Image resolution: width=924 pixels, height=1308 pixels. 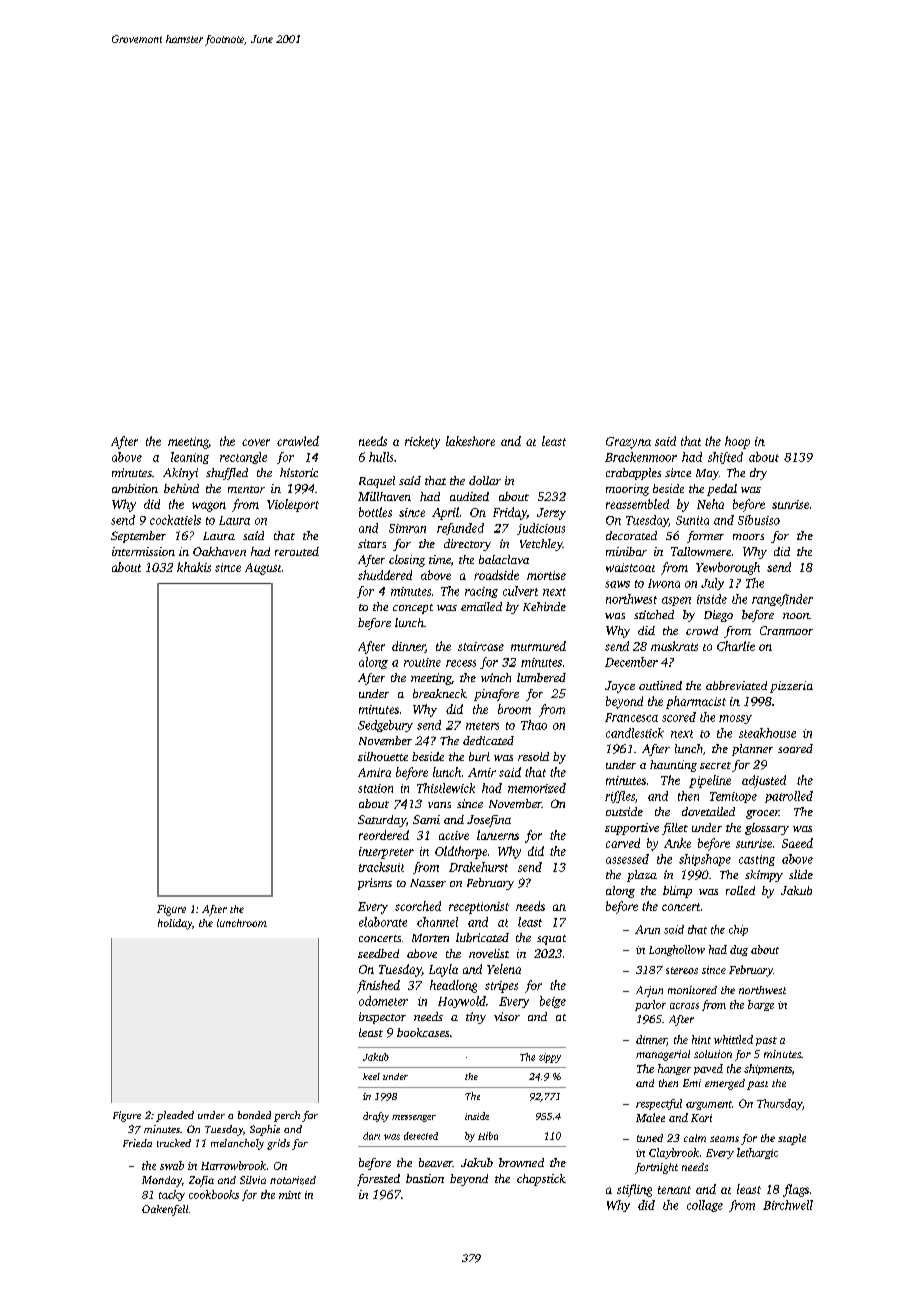 What do you see at coordinates (692, 990) in the page?
I see `monitored` at bounding box center [692, 990].
